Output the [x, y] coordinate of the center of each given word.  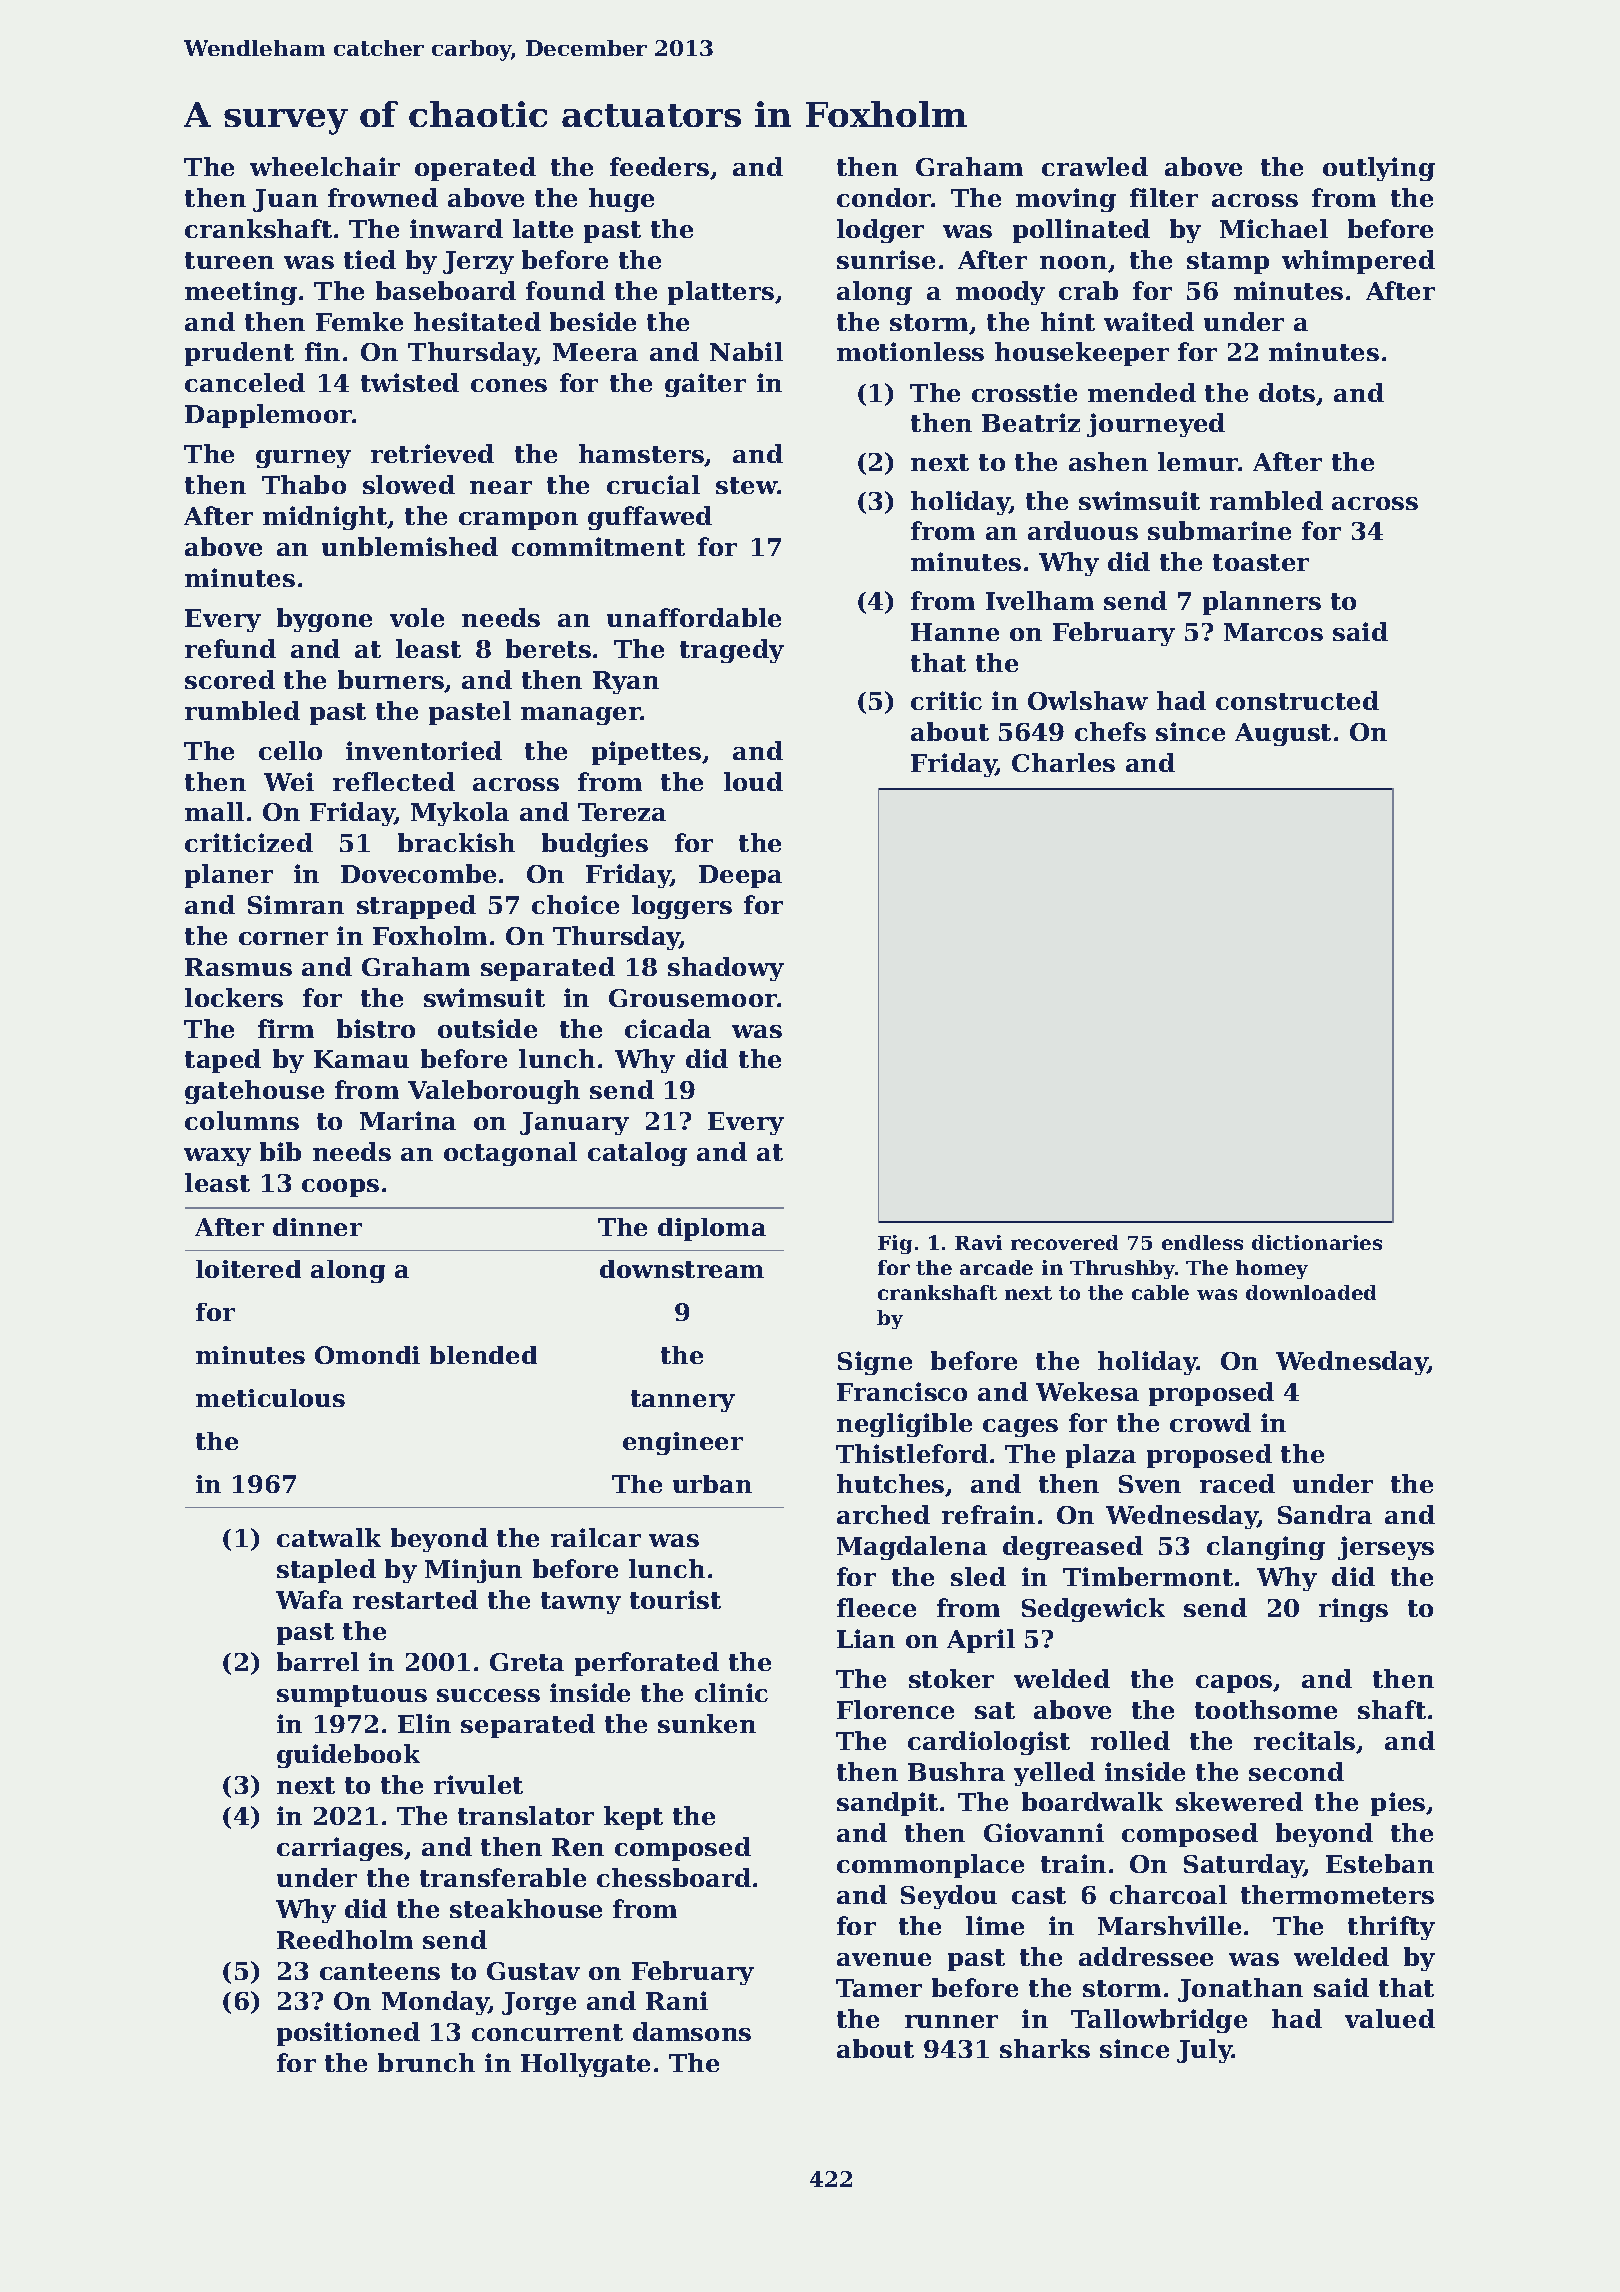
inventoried [424, 750]
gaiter [705, 385]
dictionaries [1317, 1242]
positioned [348, 2034]
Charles [1063, 762]
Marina [408, 1120]
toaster [1261, 562]
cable [1160, 1292]
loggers [682, 907]
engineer [683, 1443]
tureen [229, 260]
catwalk [329, 1537]
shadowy [726, 969]
